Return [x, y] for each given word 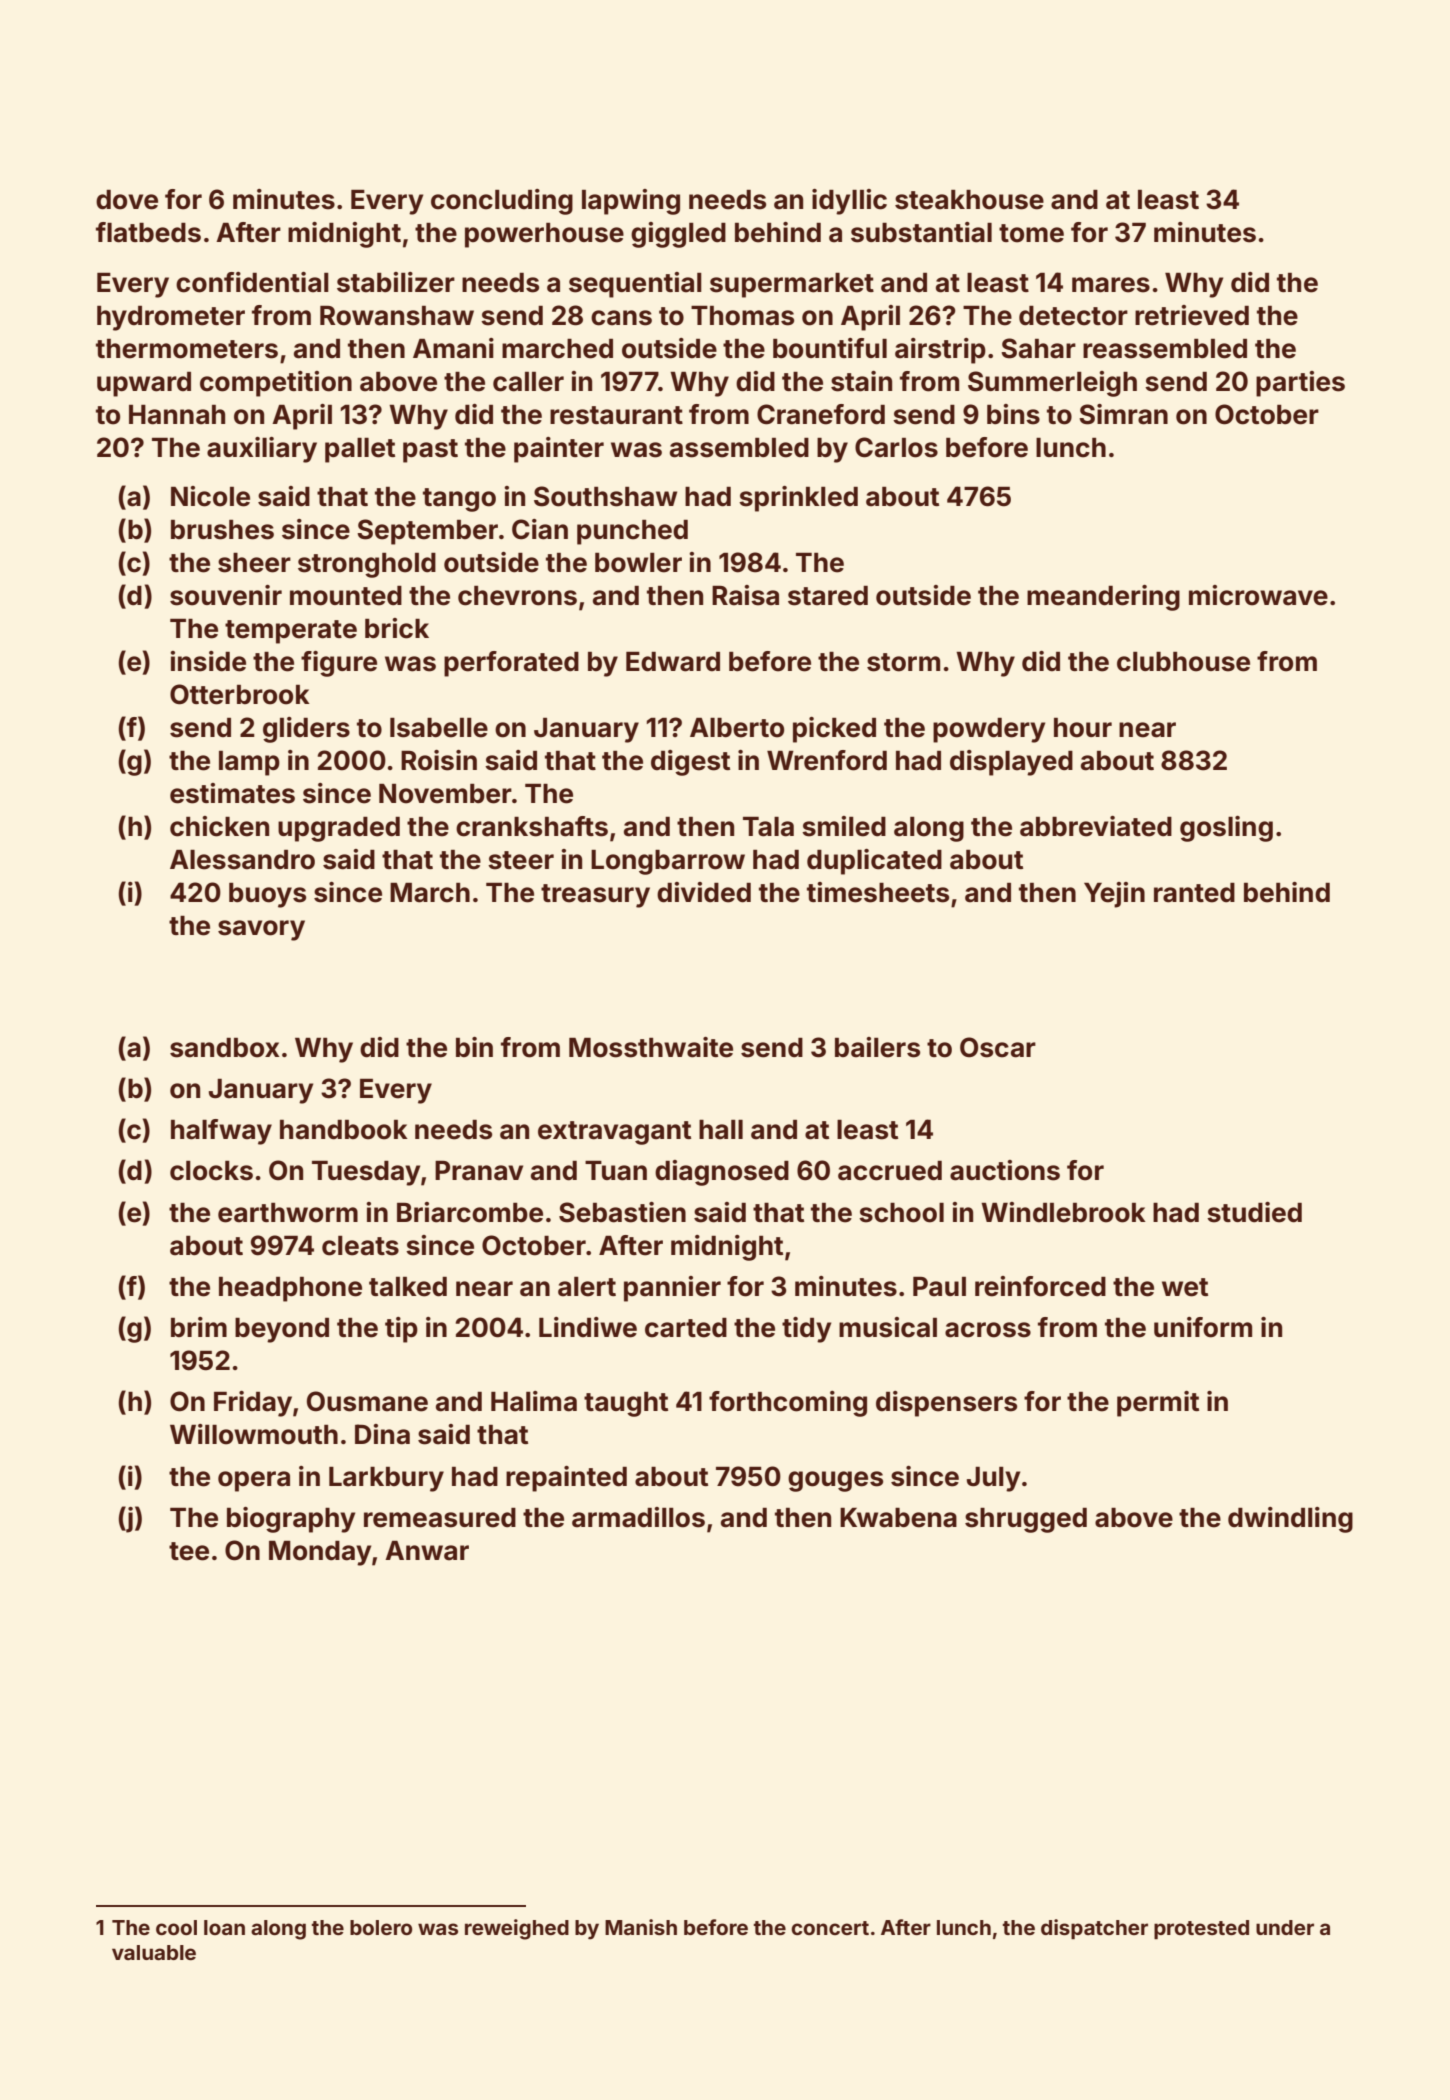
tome [1031, 233]
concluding [502, 202]
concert [830, 1928]
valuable [154, 1952]
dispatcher [1094, 1929]
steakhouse [969, 200]
